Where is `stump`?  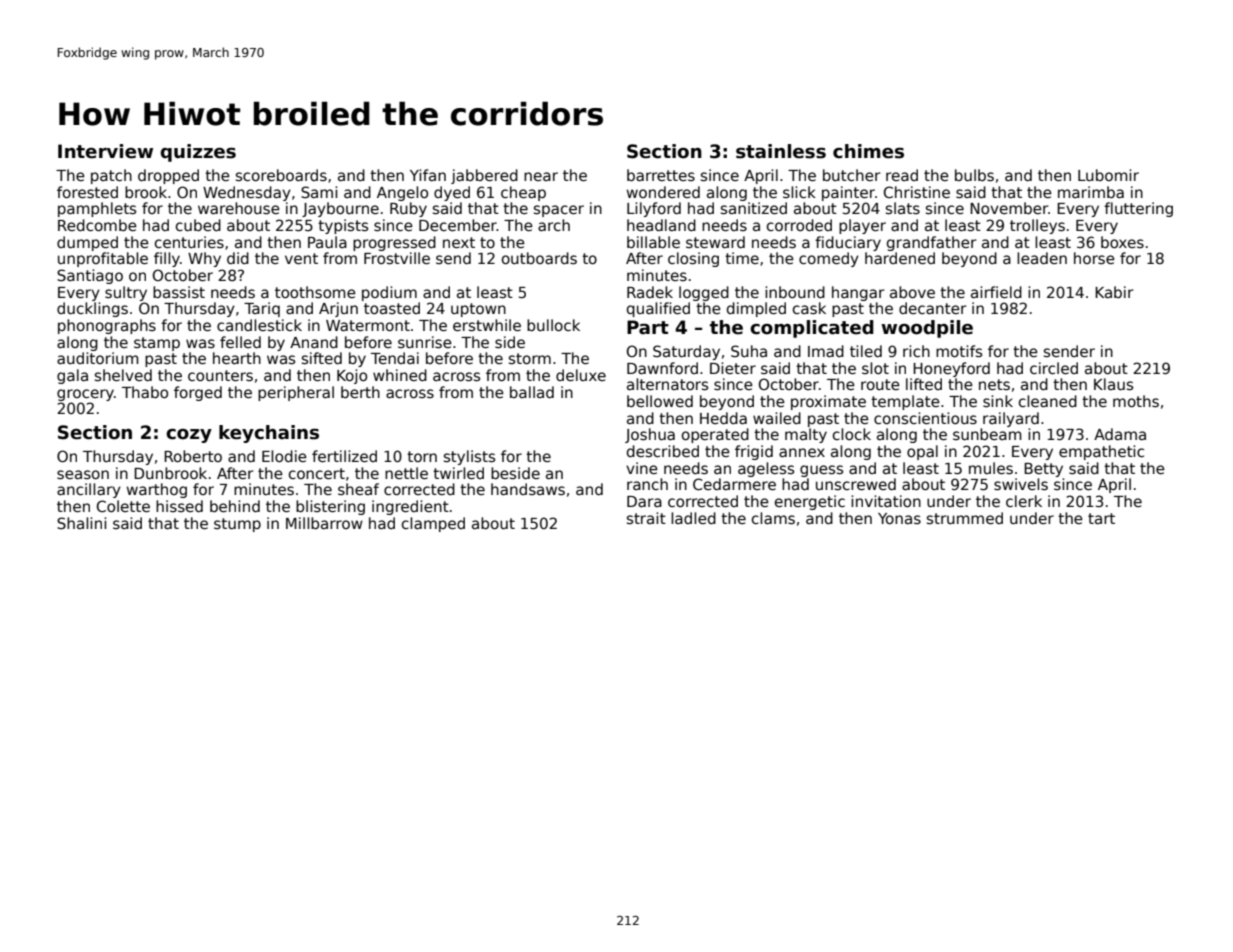
stump is located at coordinates (237, 525).
